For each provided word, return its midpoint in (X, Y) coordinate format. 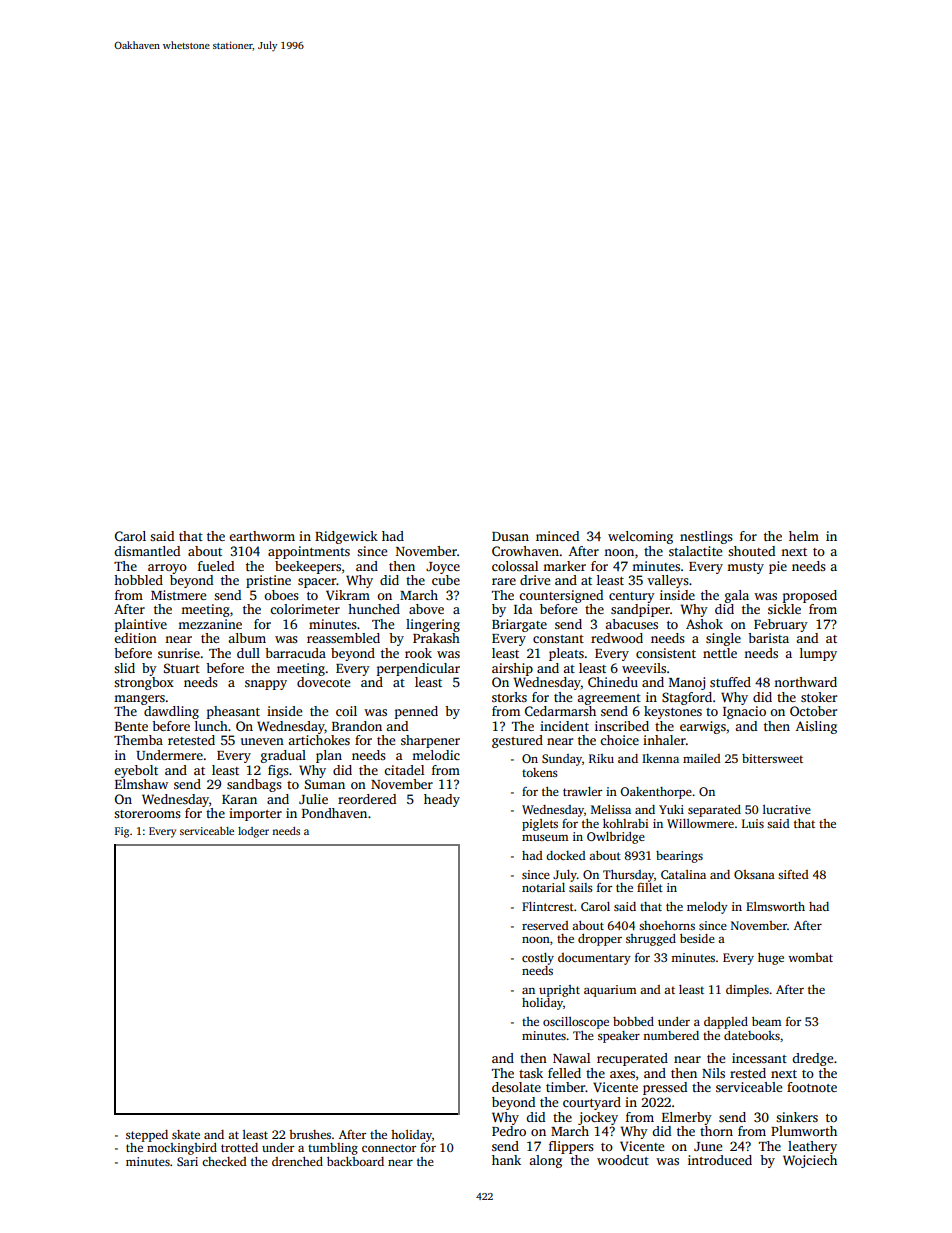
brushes (310, 1134)
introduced (720, 1160)
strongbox (144, 683)
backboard (355, 1161)
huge (771, 959)
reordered (367, 799)
